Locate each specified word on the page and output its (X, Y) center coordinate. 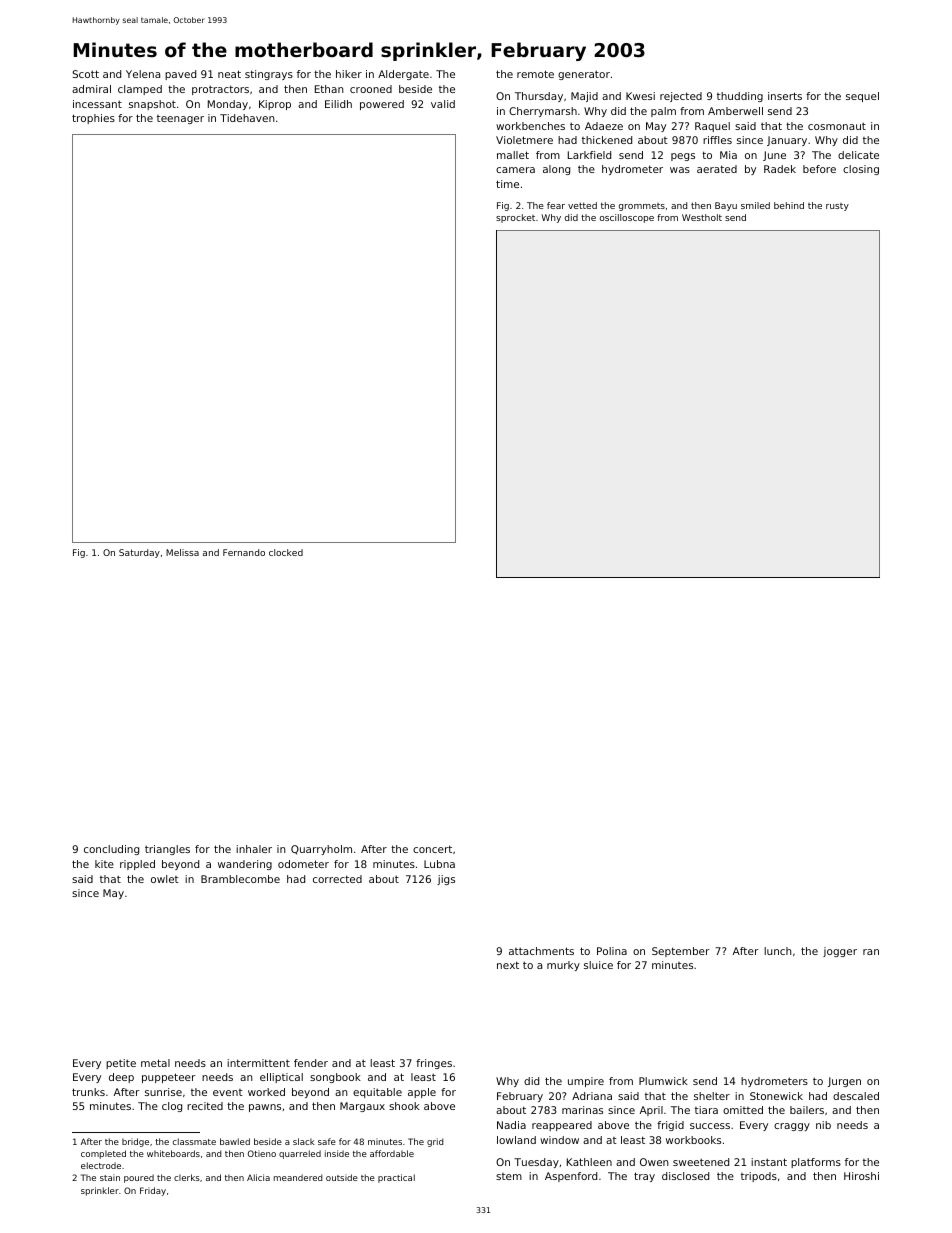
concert (432, 849)
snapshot (152, 105)
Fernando (244, 552)
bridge (135, 1142)
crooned (371, 89)
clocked (286, 552)
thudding (740, 97)
